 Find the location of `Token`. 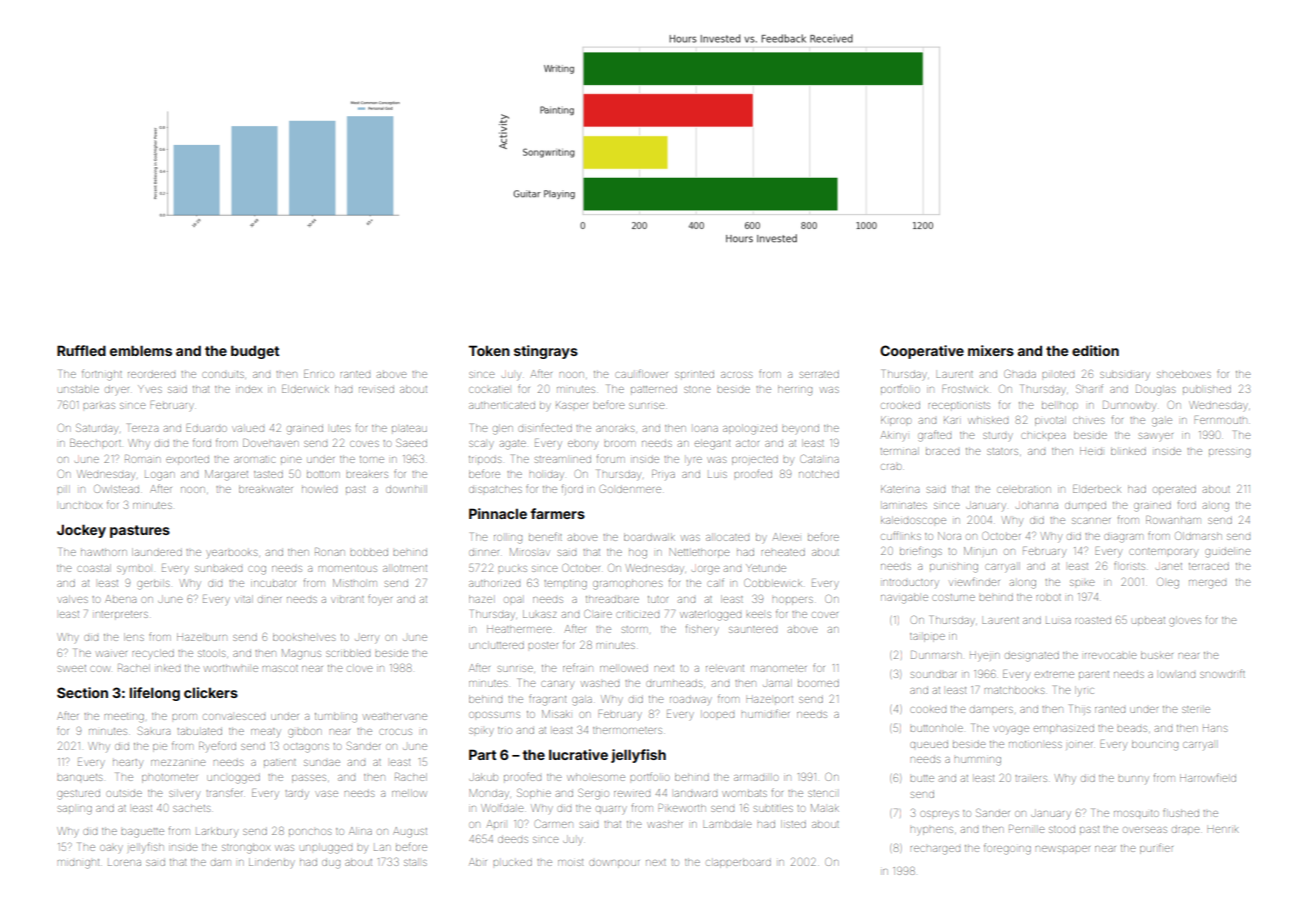

Token is located at coordinates (489, 350).
